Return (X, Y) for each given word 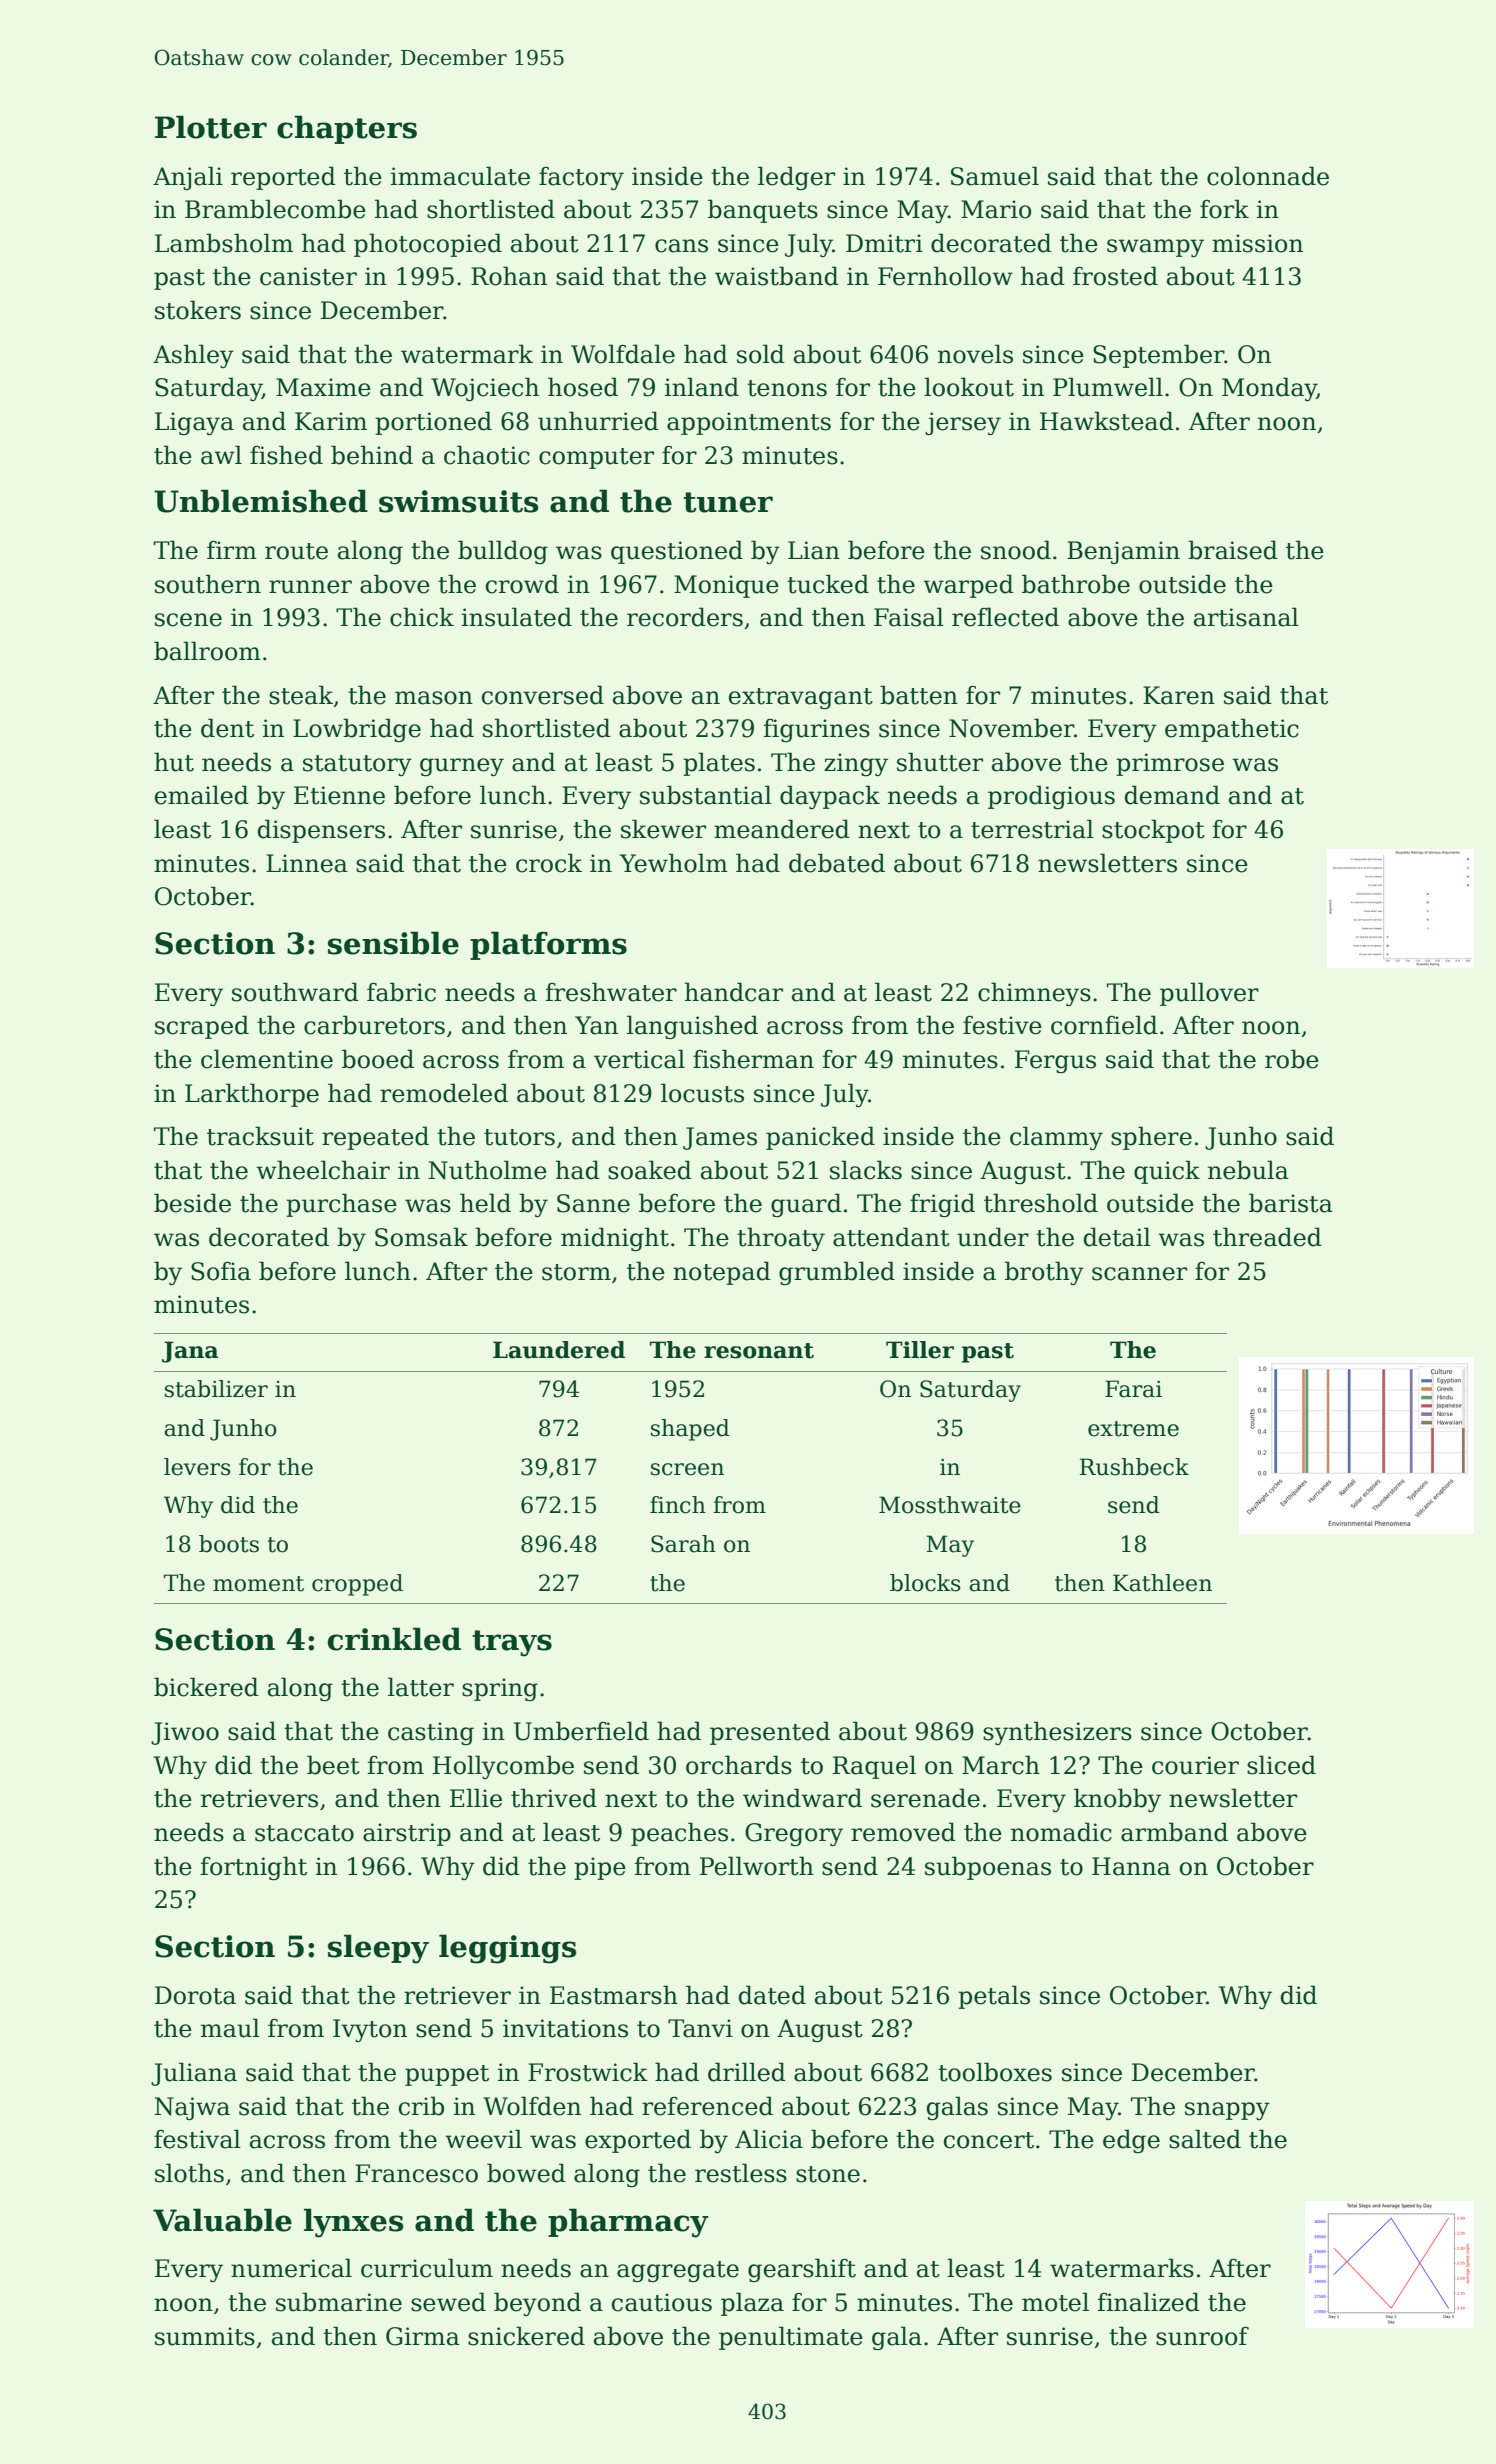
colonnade (1268, 176)
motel (1055, 2302)
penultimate (791, 2338)
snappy (1227, 2111)
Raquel (874, 1767)
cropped (357, 1585)
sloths (189, 2173)
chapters (347, 129)
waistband (777, 276)
